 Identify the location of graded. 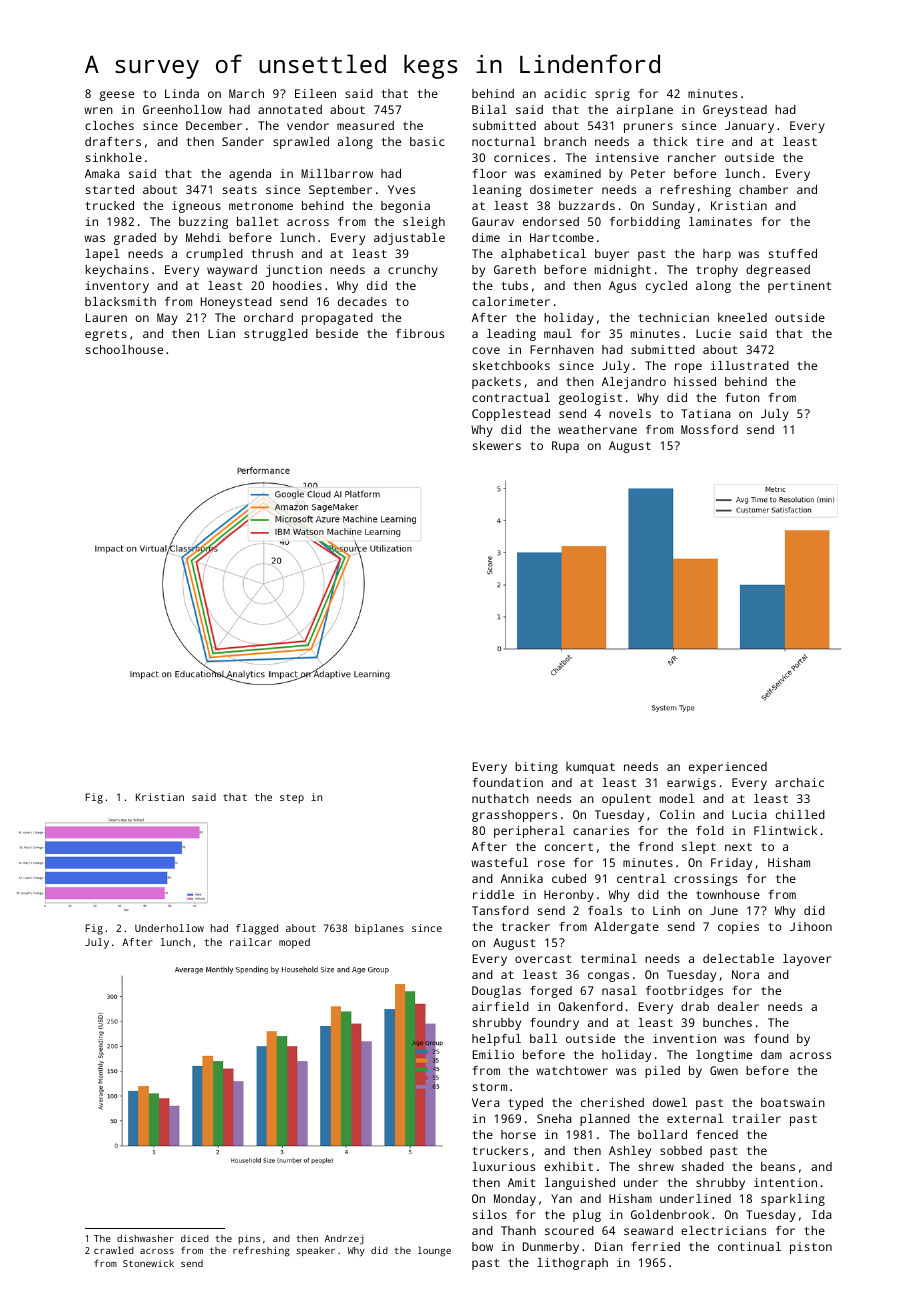
(135, 239).
